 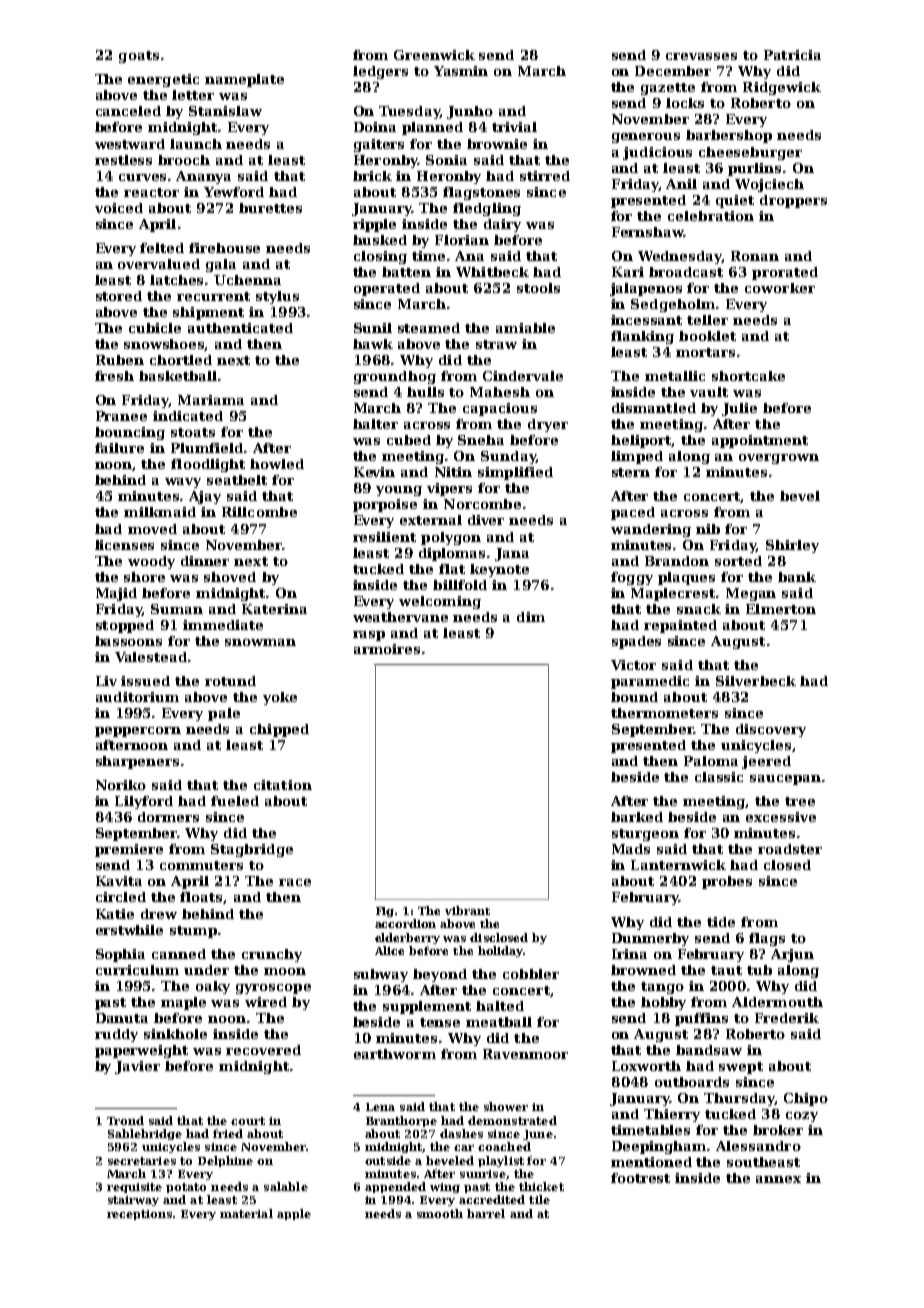 I want to click on citation, so click(x=283, y=785).
